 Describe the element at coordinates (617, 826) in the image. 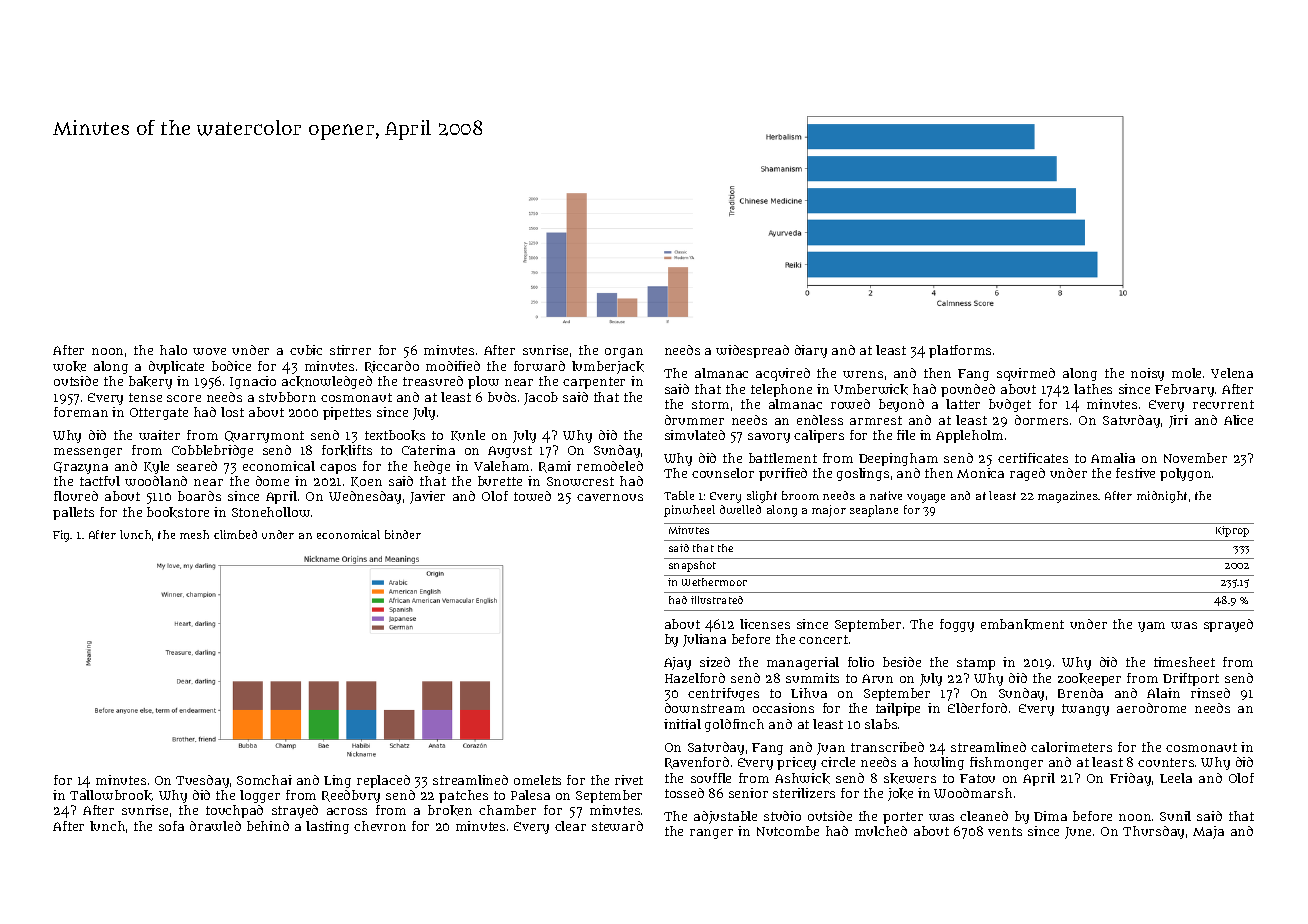

I see `steward` at that location.
